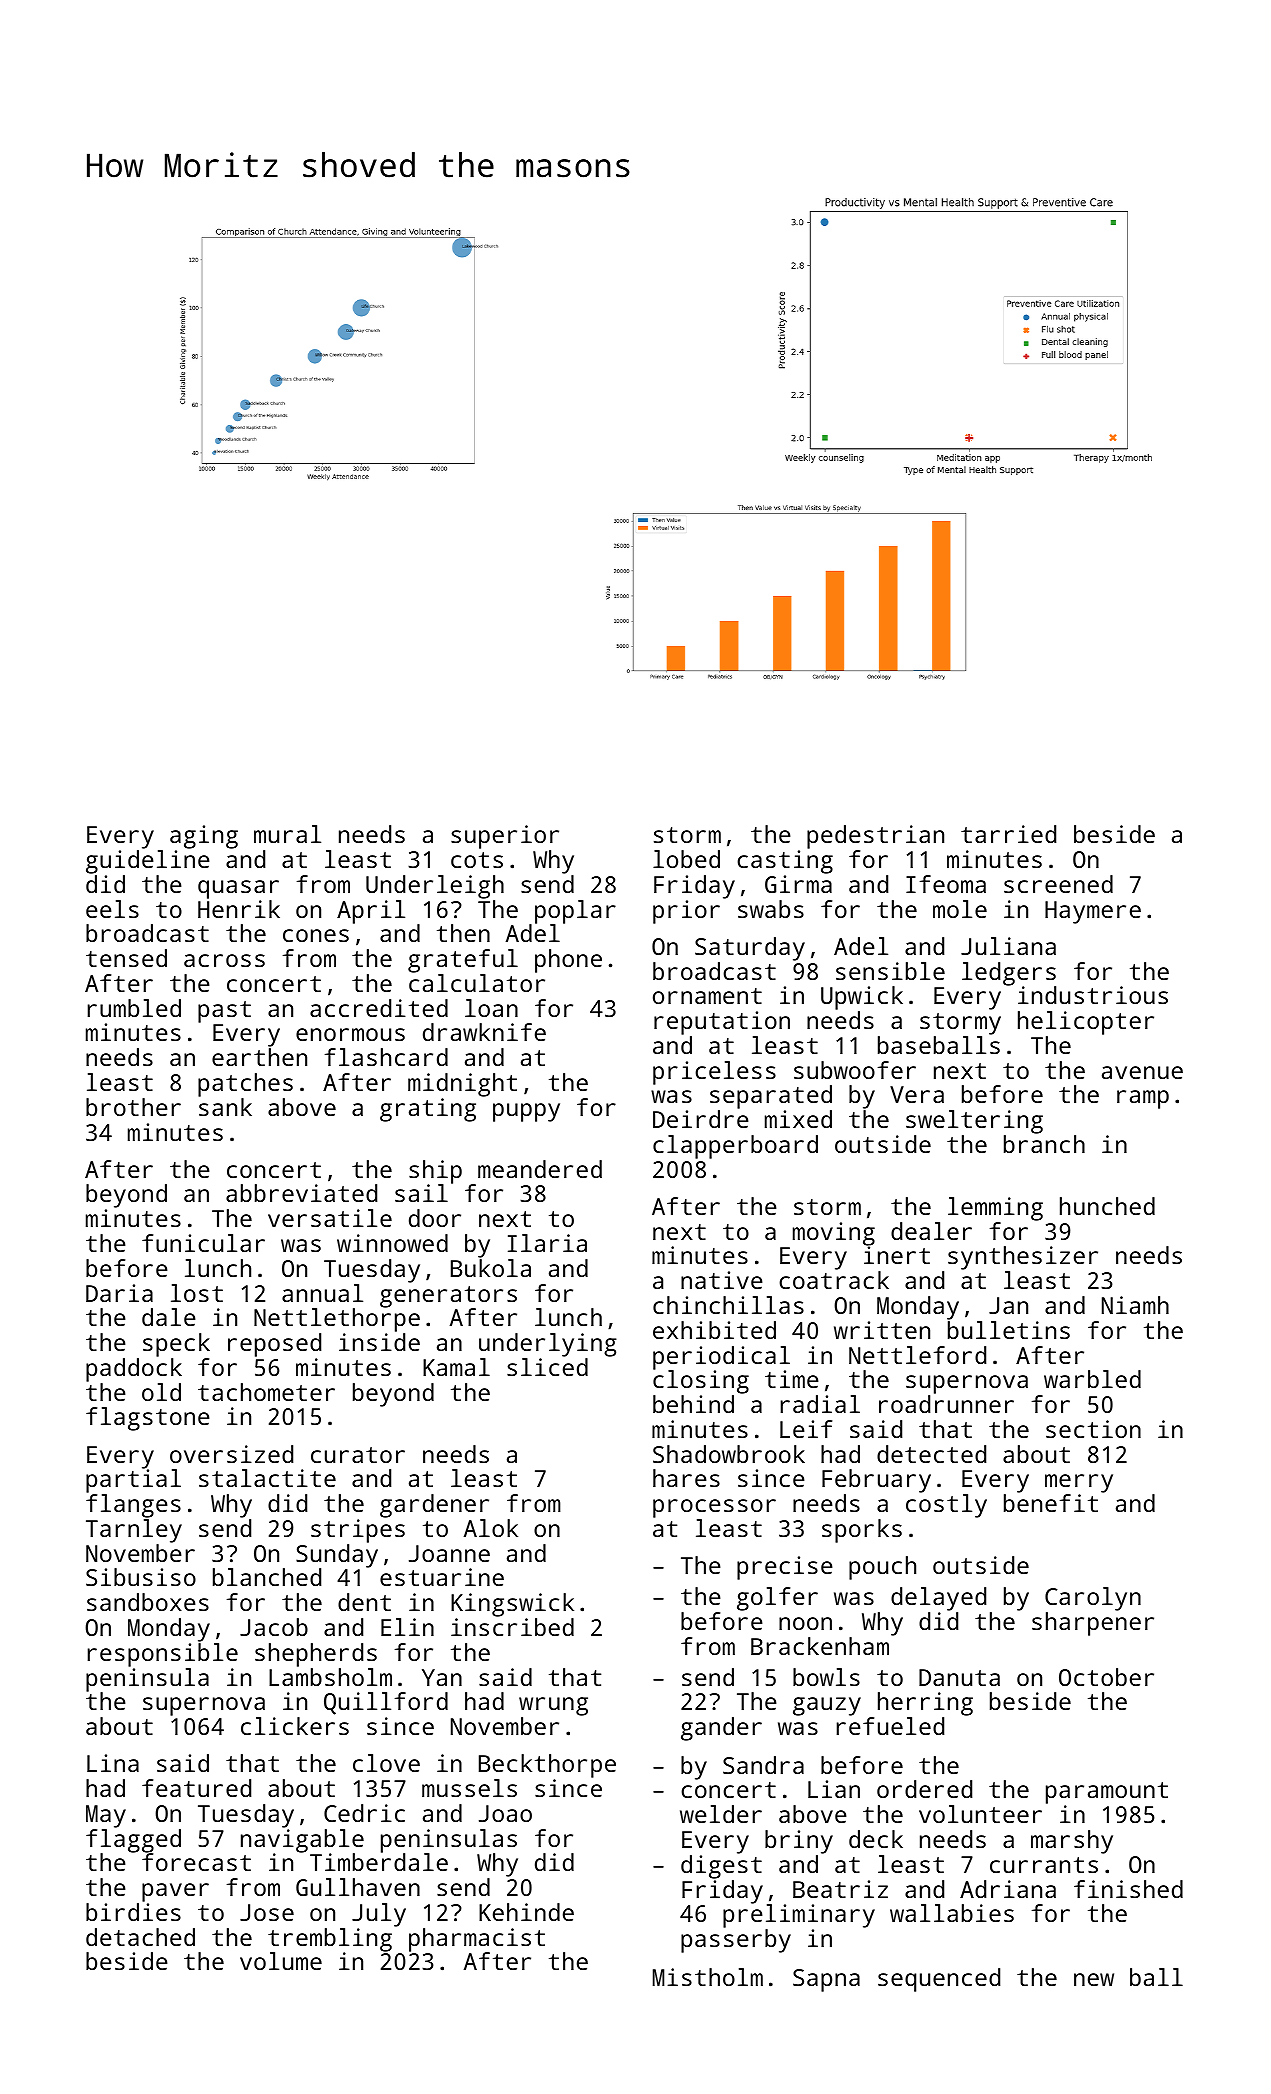 Image resolution: width=1271 pixels, height=2094 pixels. What do you see at coordinates (287, 834) in the screenshot?
I see `mural` at bounding box center [287, 834].
